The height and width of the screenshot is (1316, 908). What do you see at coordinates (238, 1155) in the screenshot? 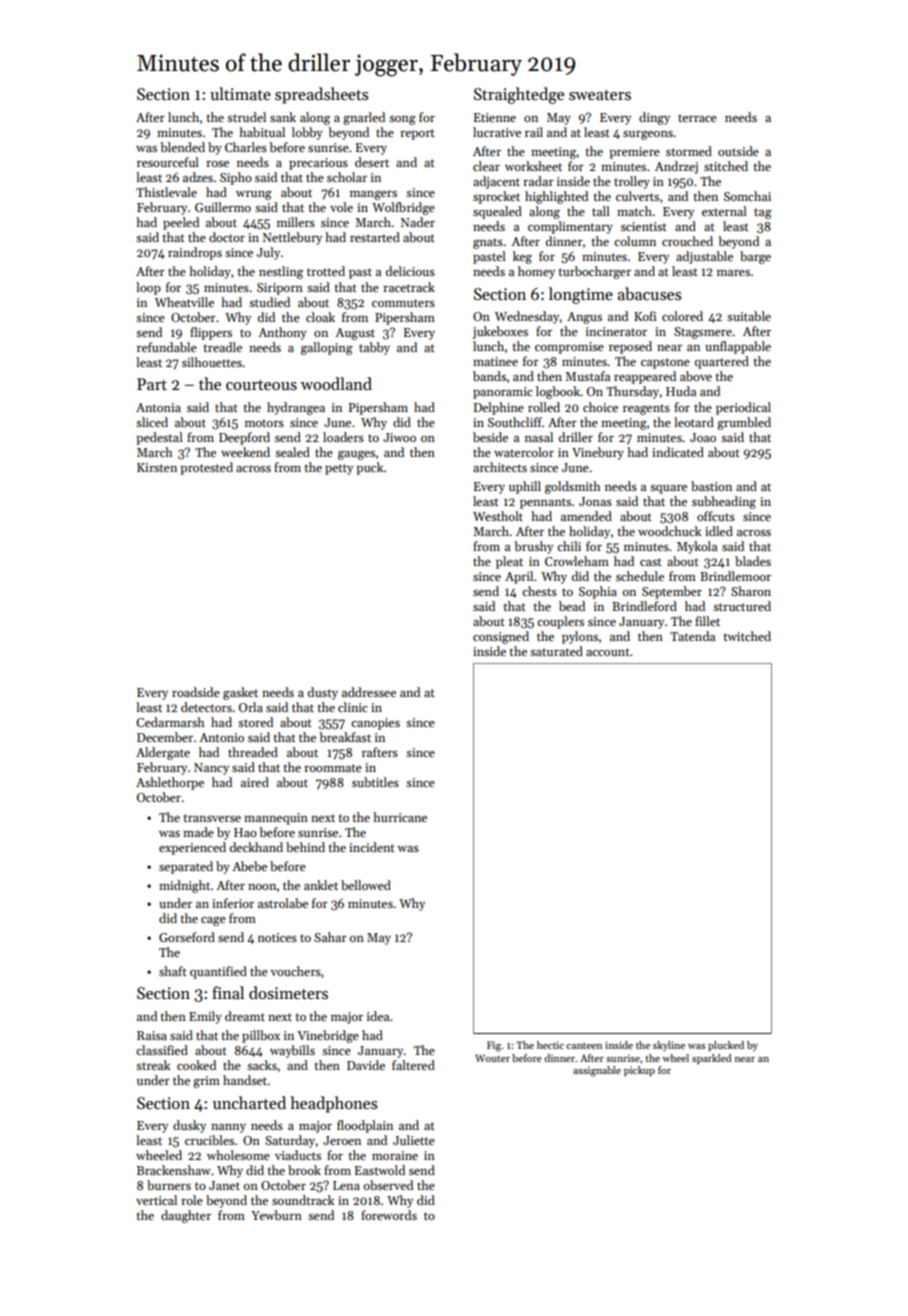
I see `wholesome` at bounding box center [238, 1155].
